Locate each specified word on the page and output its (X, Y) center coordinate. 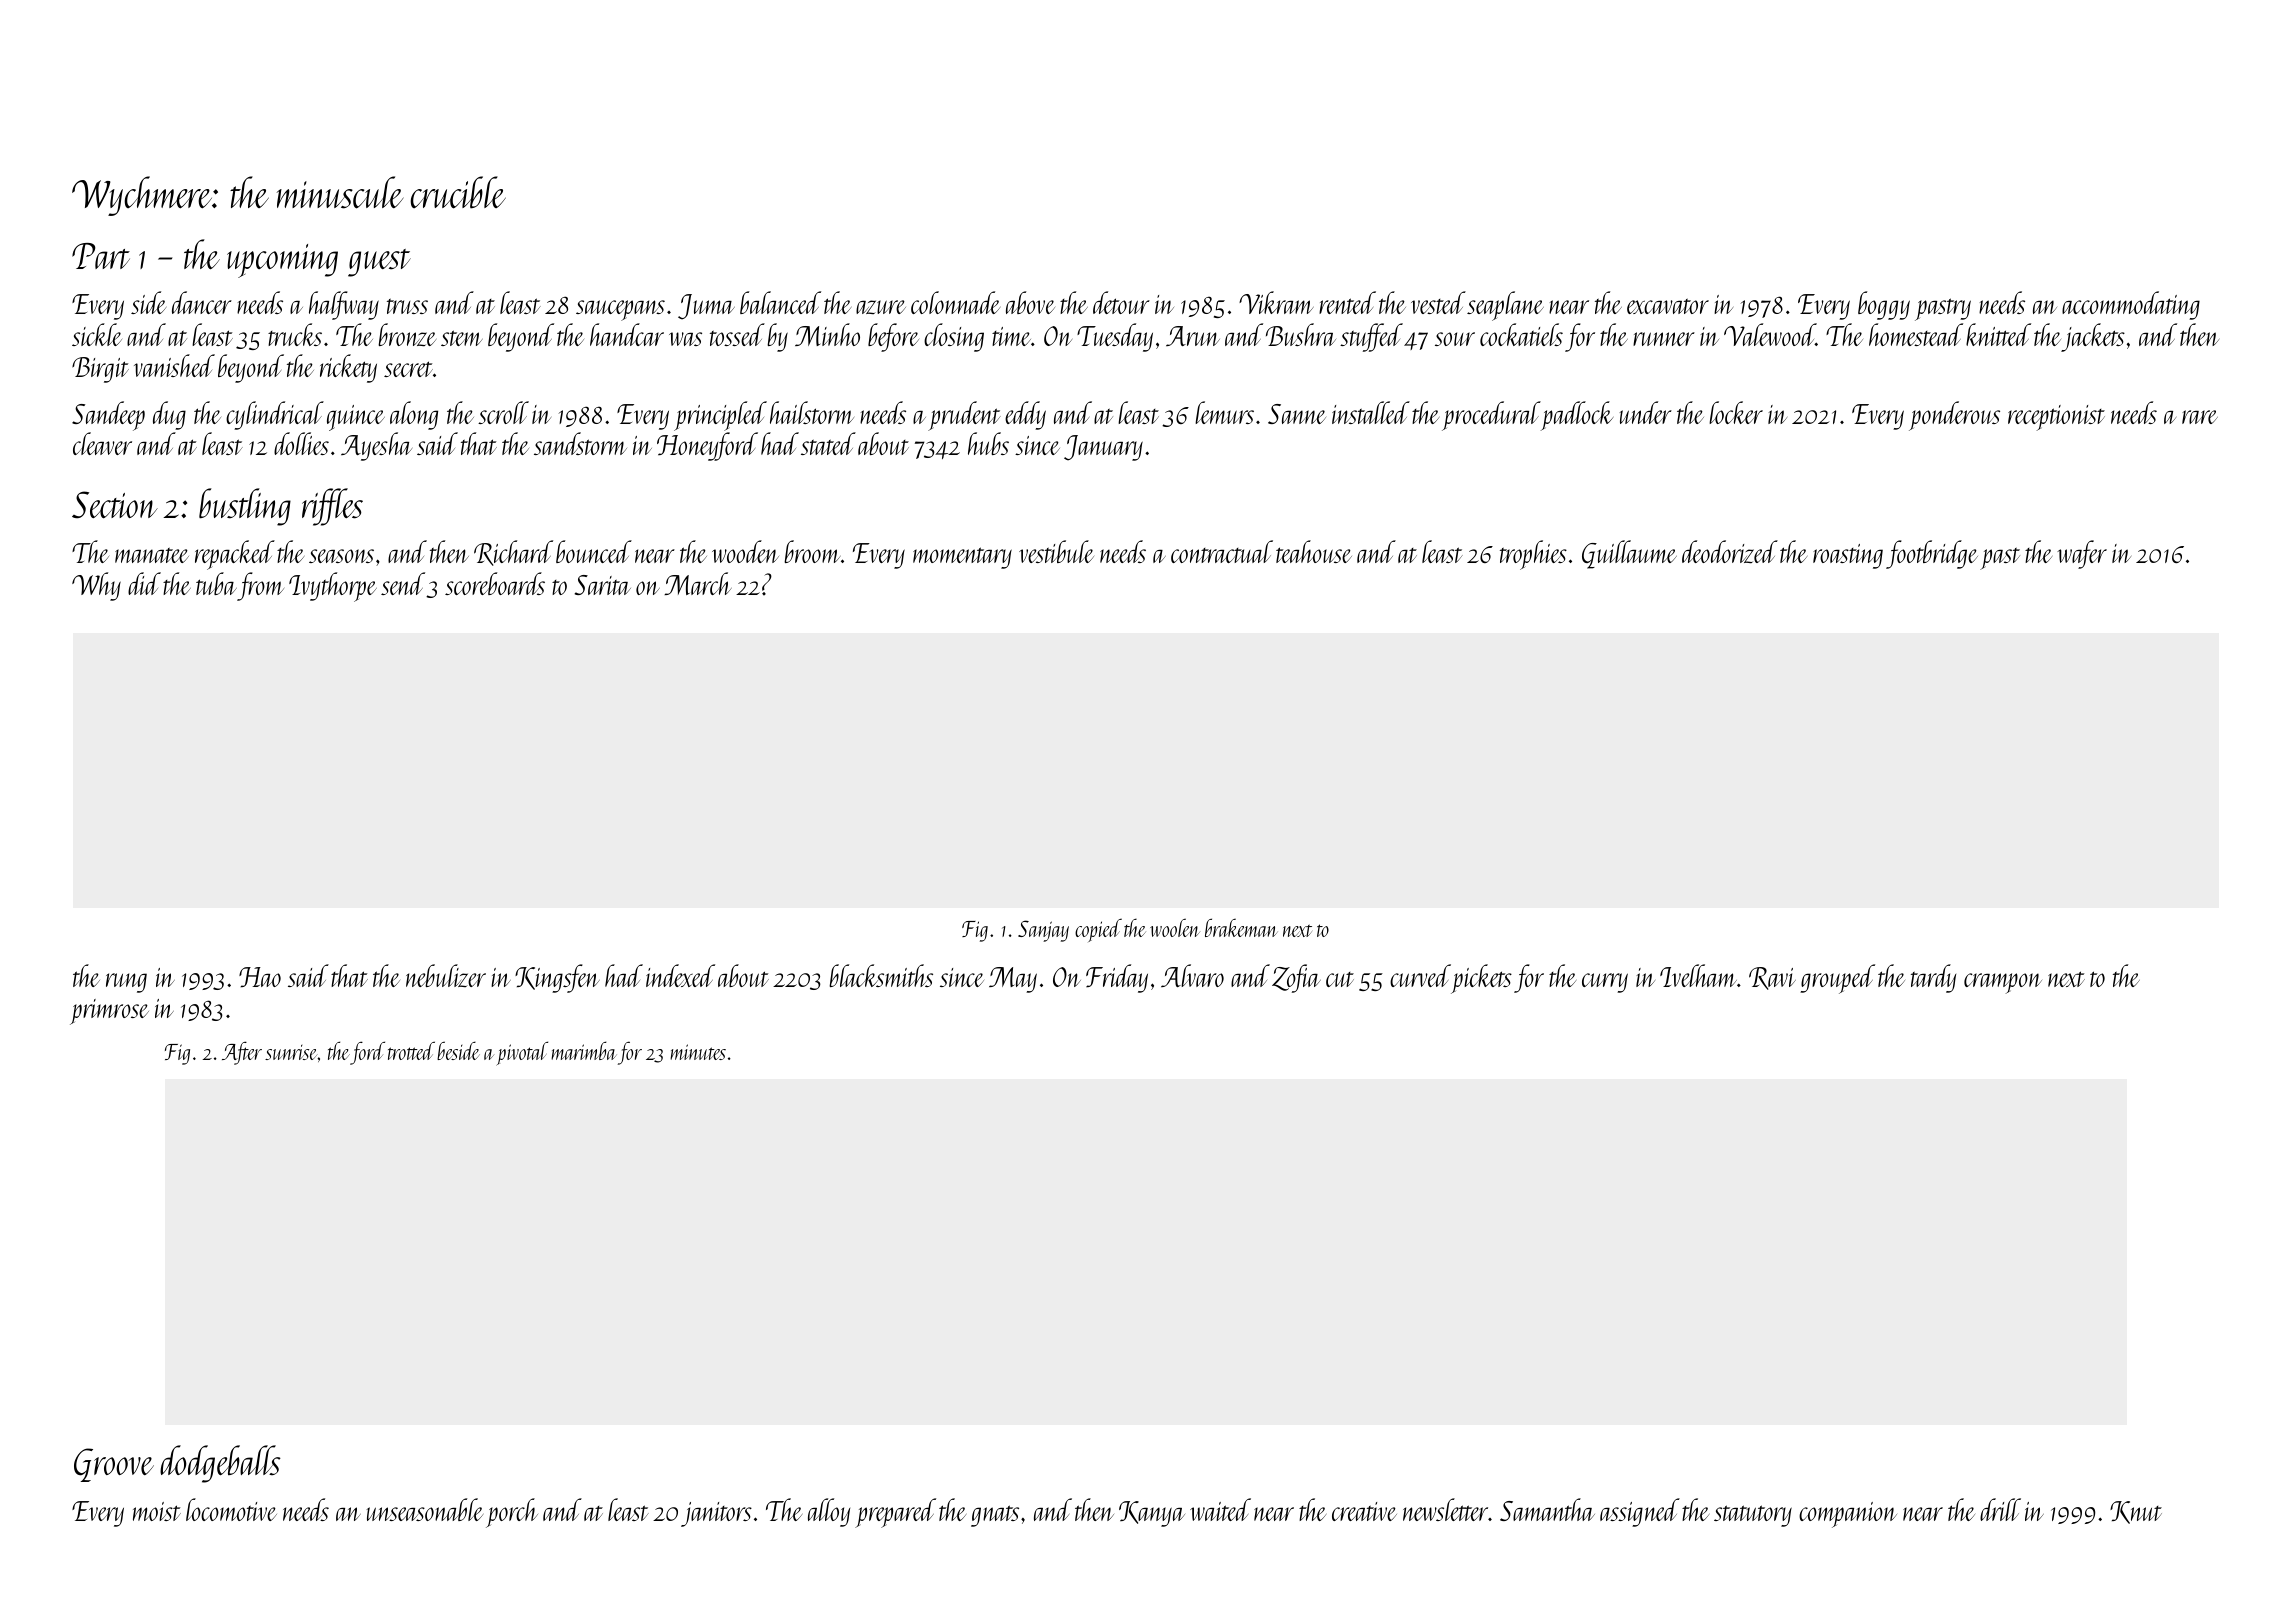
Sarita (602, 585)
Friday (1117, 978)
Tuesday (1115, 337)
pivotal (522, 1053)
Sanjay (1043, 931)
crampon (2003, 983)
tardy (1933, 978)
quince (356, 418)
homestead (1916, 334)
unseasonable (424, 1509)
